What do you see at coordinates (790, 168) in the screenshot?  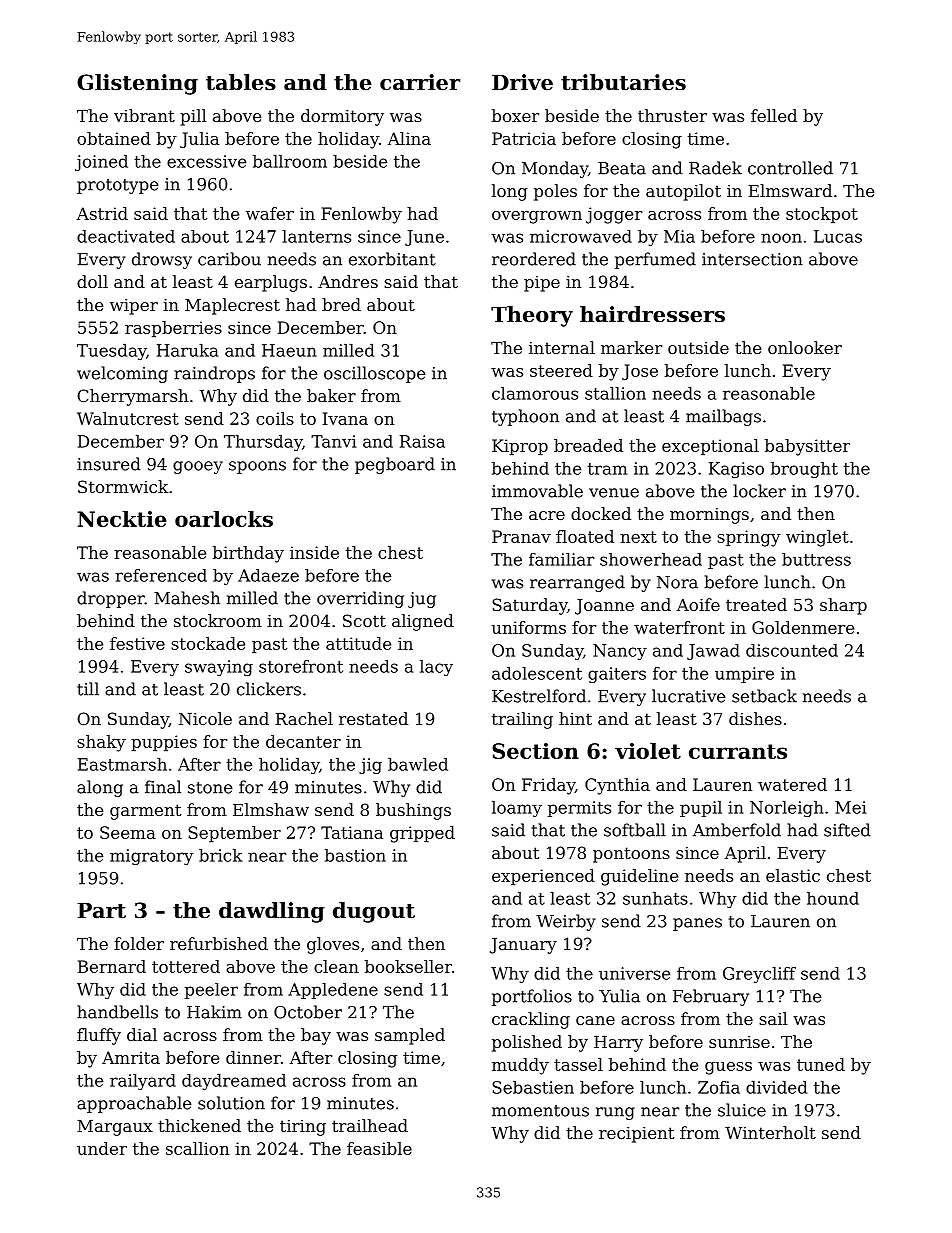 I see `controlled` at bounding box center [790, 168].
